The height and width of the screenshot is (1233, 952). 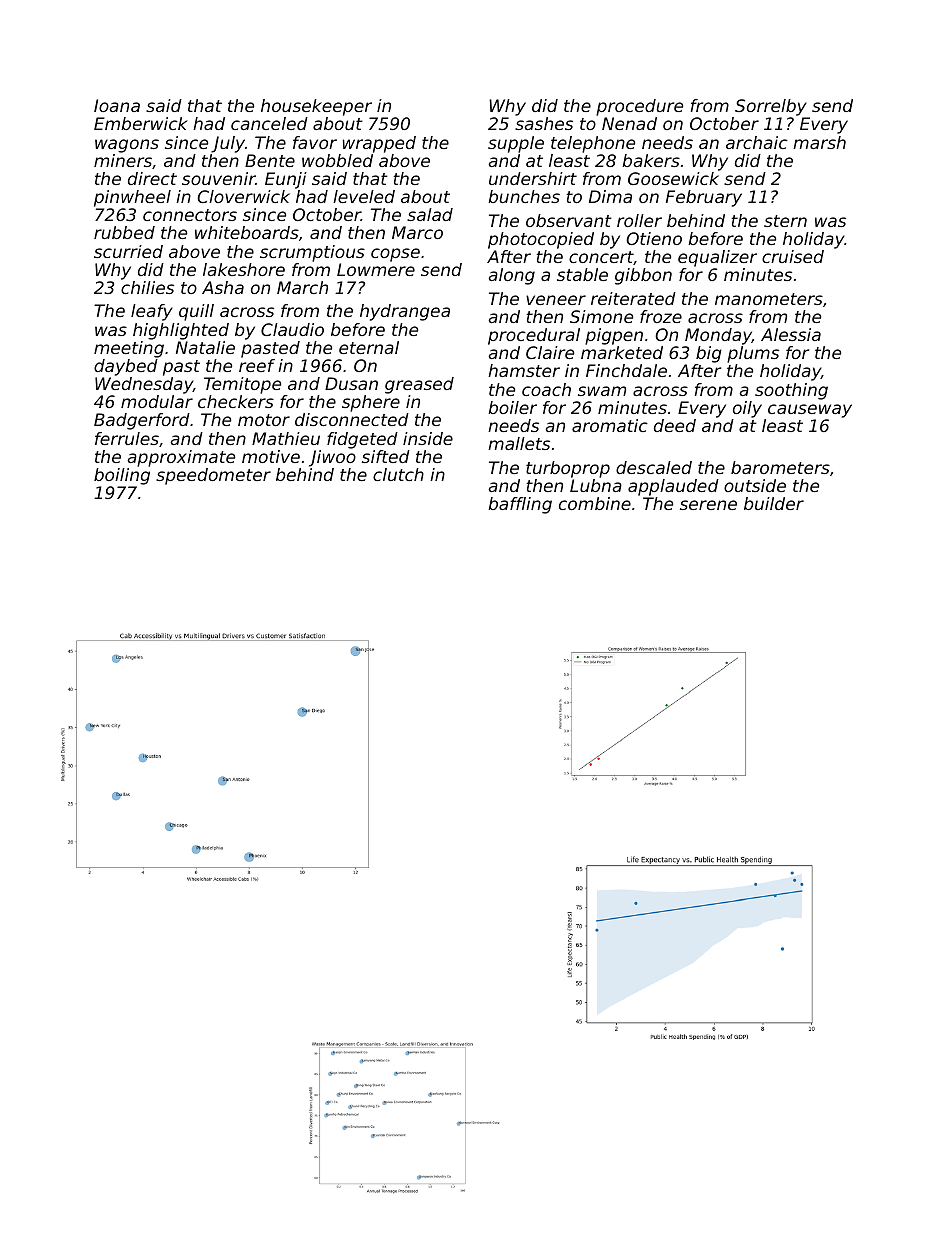 What do you see at coordinates (316, 107) in the screenshot?
I see `housekeeper` at bounding box center [316, 107].
